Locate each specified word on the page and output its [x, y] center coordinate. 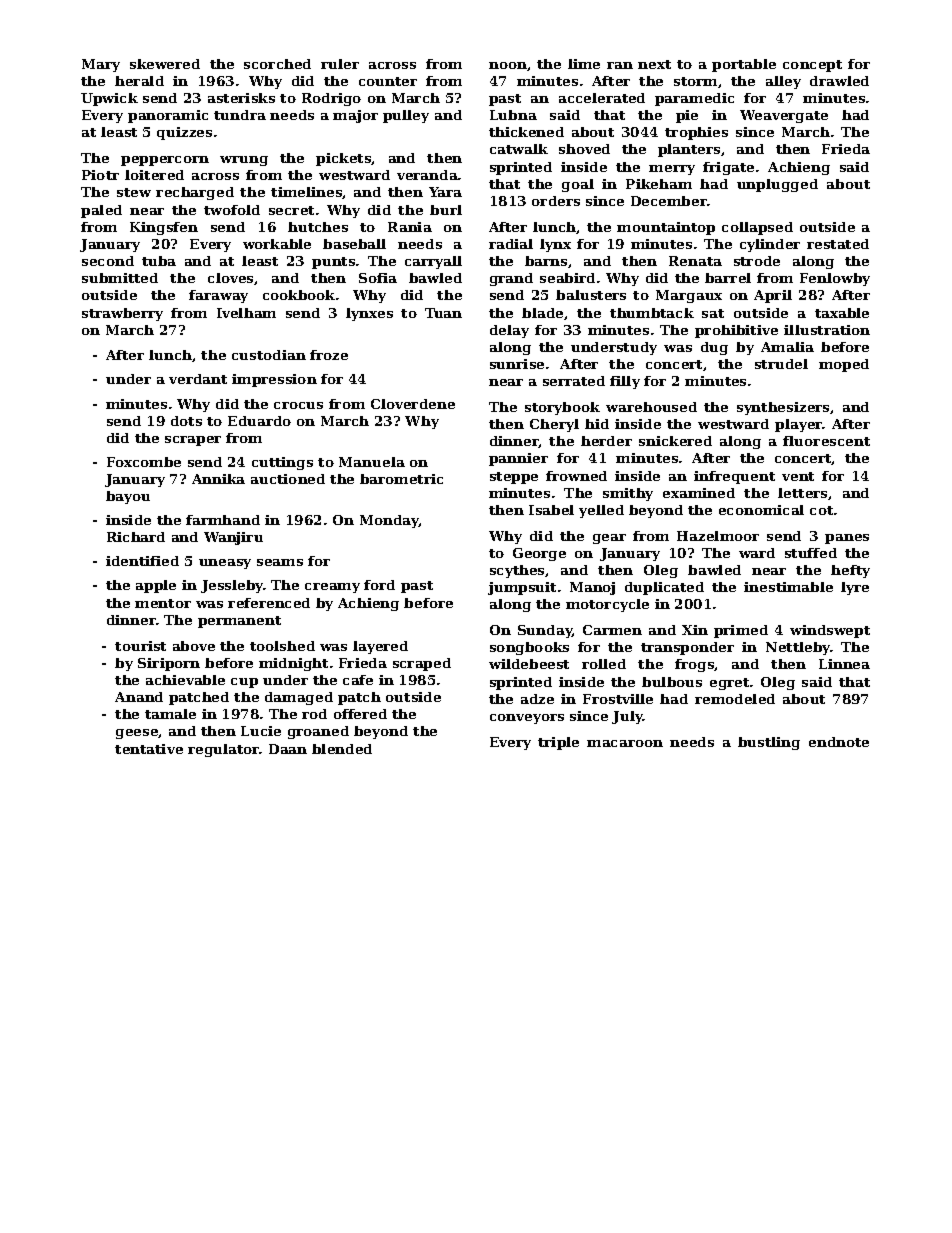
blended [342, 749]
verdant [198, 379]
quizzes [184, 133]
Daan [288, 749]
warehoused [651, 407]
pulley [406, 116]
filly [625, 382]
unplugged [777, 185]
